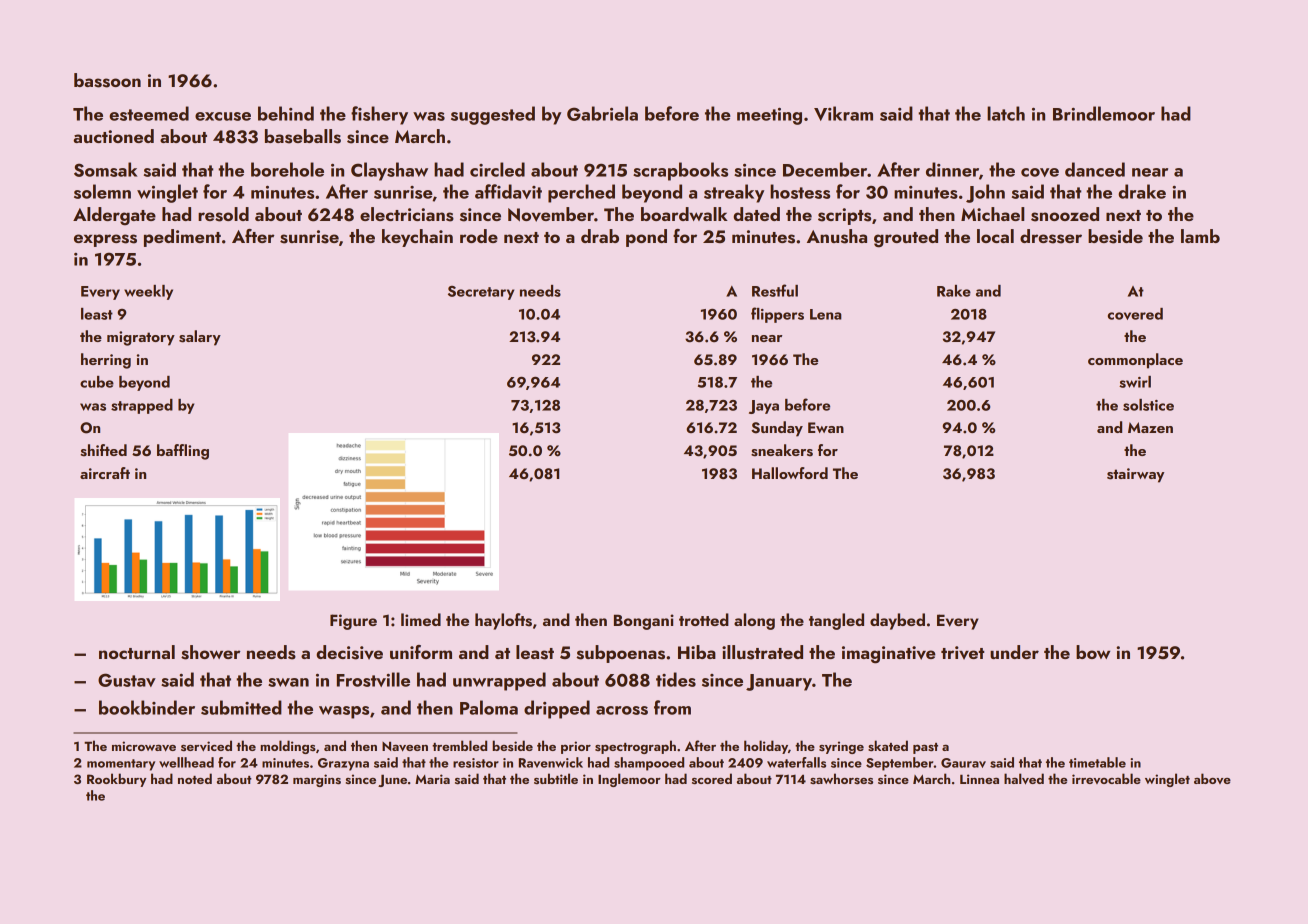  I want to click on margins, so click(317, 780).
